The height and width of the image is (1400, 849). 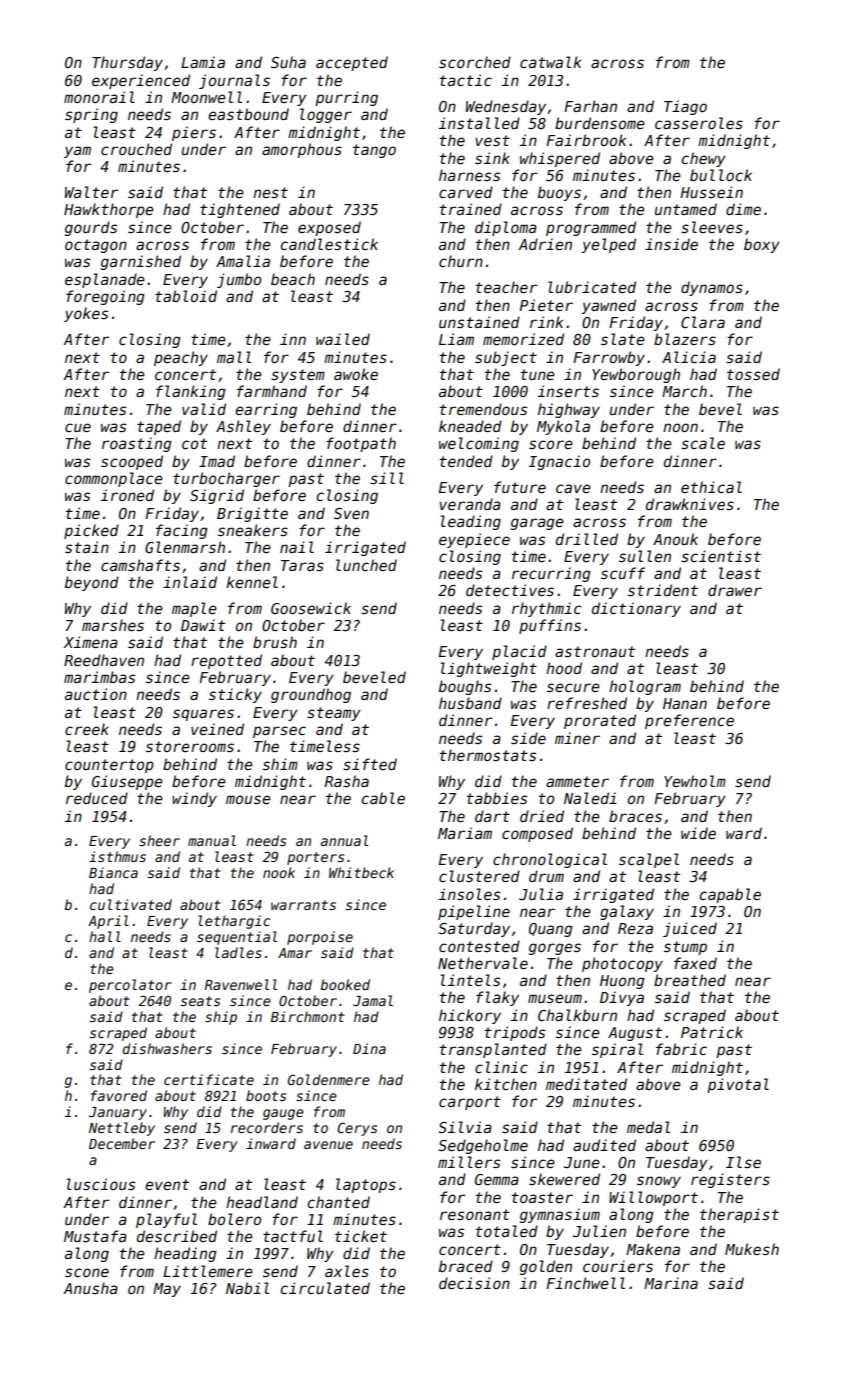 What do you see at coordinates (636, 609) in the image?
I see `dictionary` at bounding box center [636, 609].
